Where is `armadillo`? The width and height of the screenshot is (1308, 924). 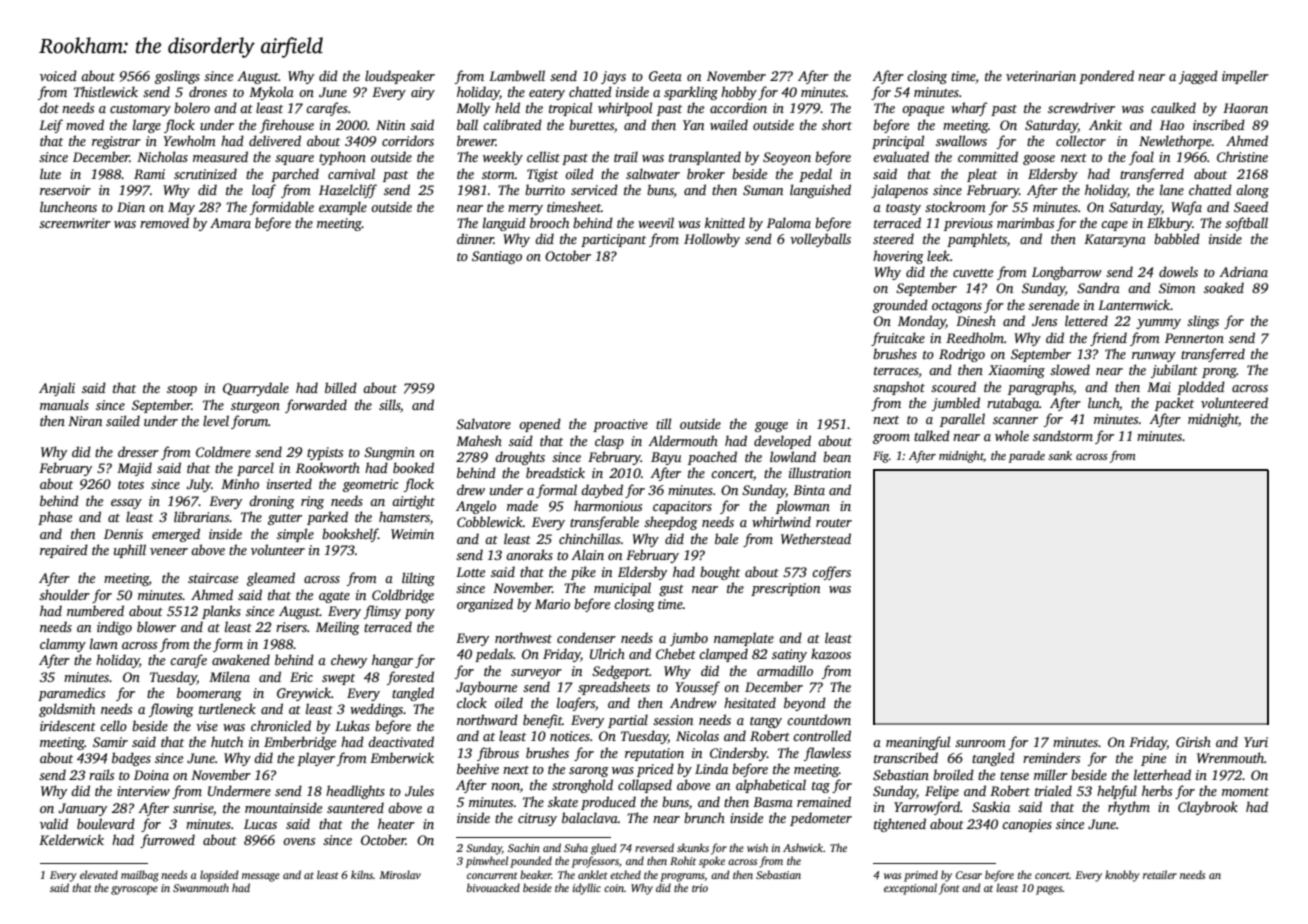
armadillo is located at coordinates (785, 670).
